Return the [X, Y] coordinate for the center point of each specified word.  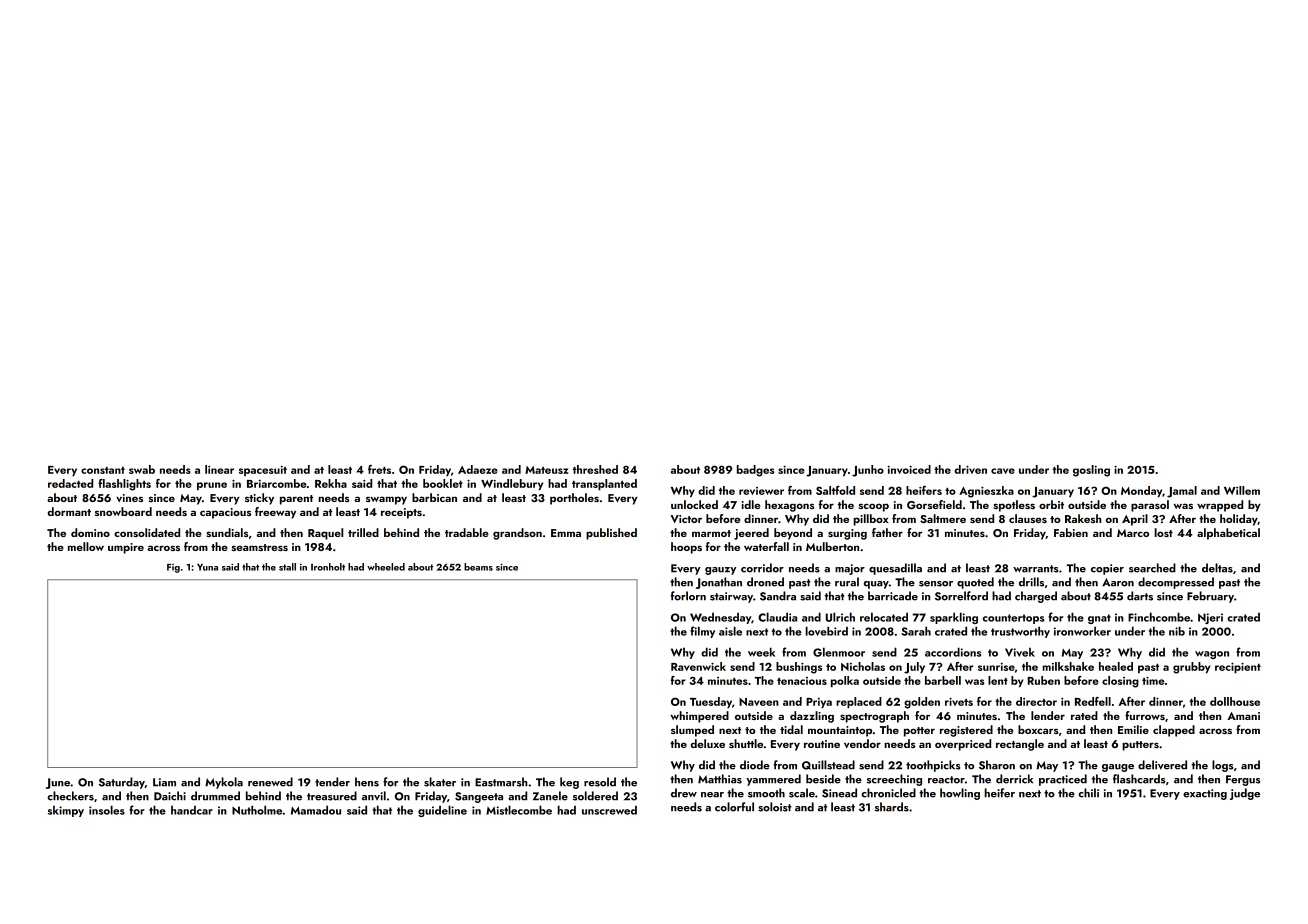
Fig [173, 568]
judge [1245, 794]
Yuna [207, 567]
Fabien [1071, 532]
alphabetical [1228, 534]
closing [1120, 682]
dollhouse [1235, 701]
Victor [686, 519]
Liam [164, 782]
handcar [192, 810]
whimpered [699, 717]
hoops [686, 548]
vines [129, 498]
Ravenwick [698, 666]
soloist [775, 807]
